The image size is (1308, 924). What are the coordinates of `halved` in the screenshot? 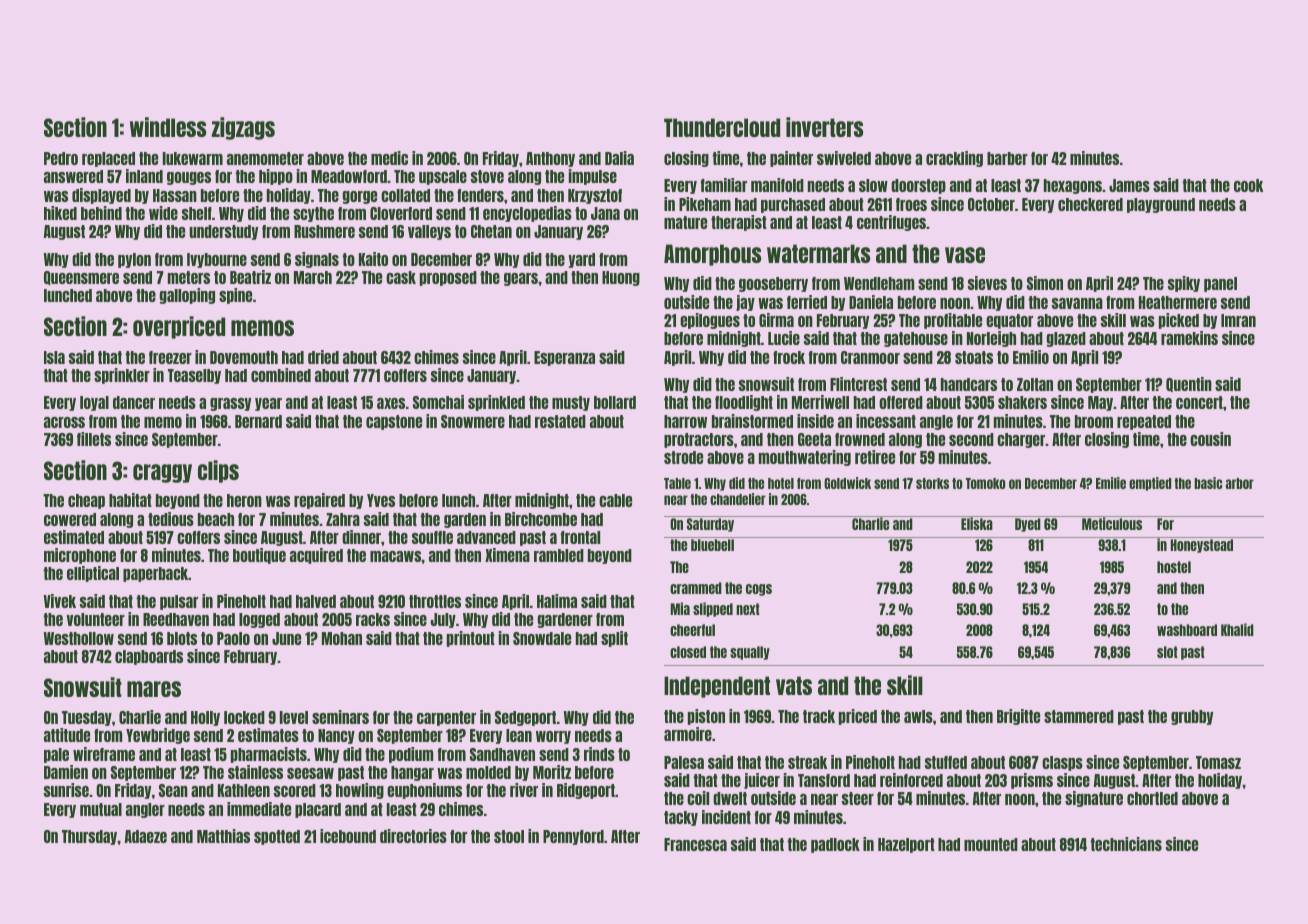 It's located at (316, 601).
